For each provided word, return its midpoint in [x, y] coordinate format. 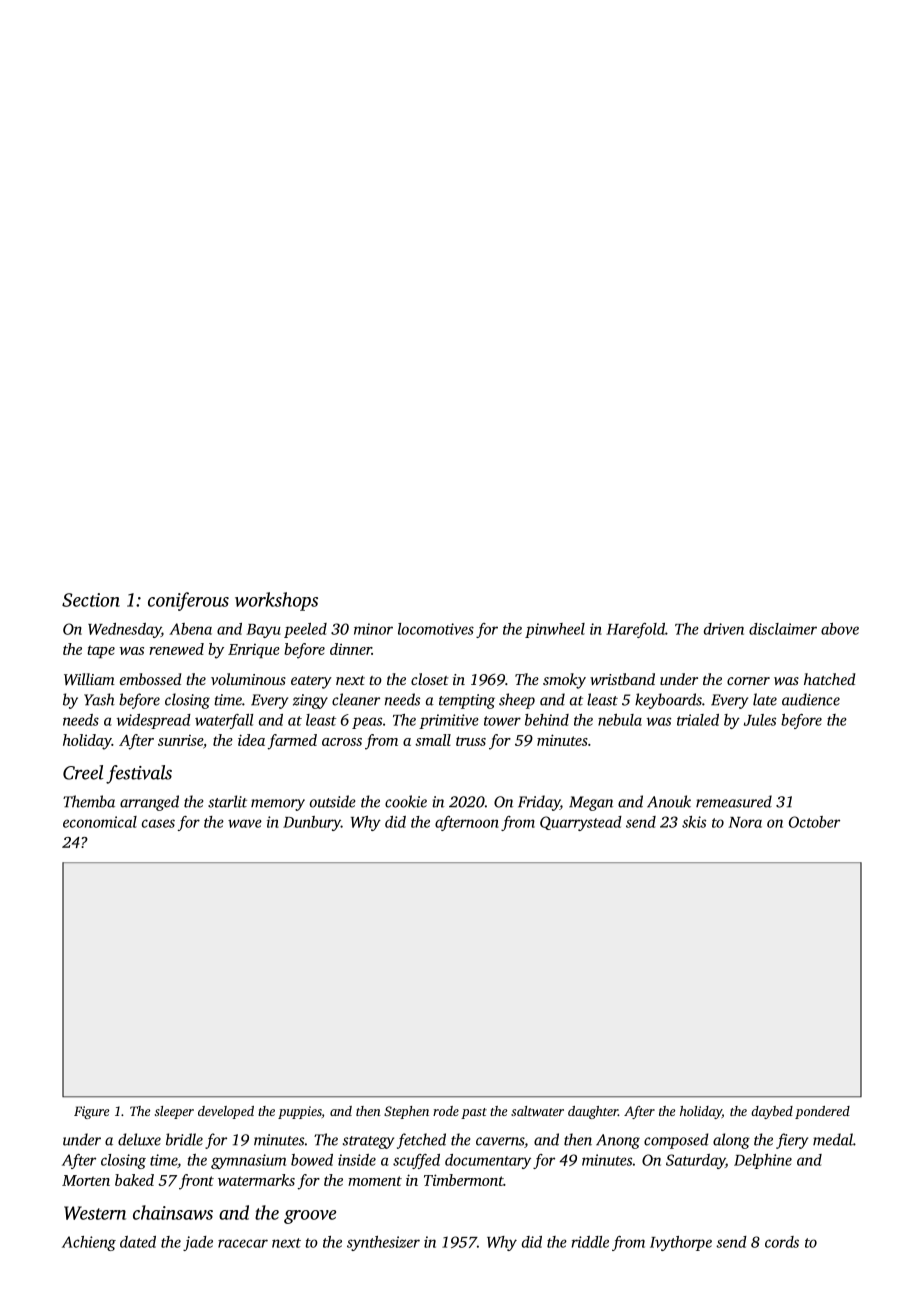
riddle [590, 1242]
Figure [91, 1112]
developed [226, 1112]
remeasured [734, 801]
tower [502, 721]
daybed [772, 1112]
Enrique [254, 651]
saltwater [537, 1111]
